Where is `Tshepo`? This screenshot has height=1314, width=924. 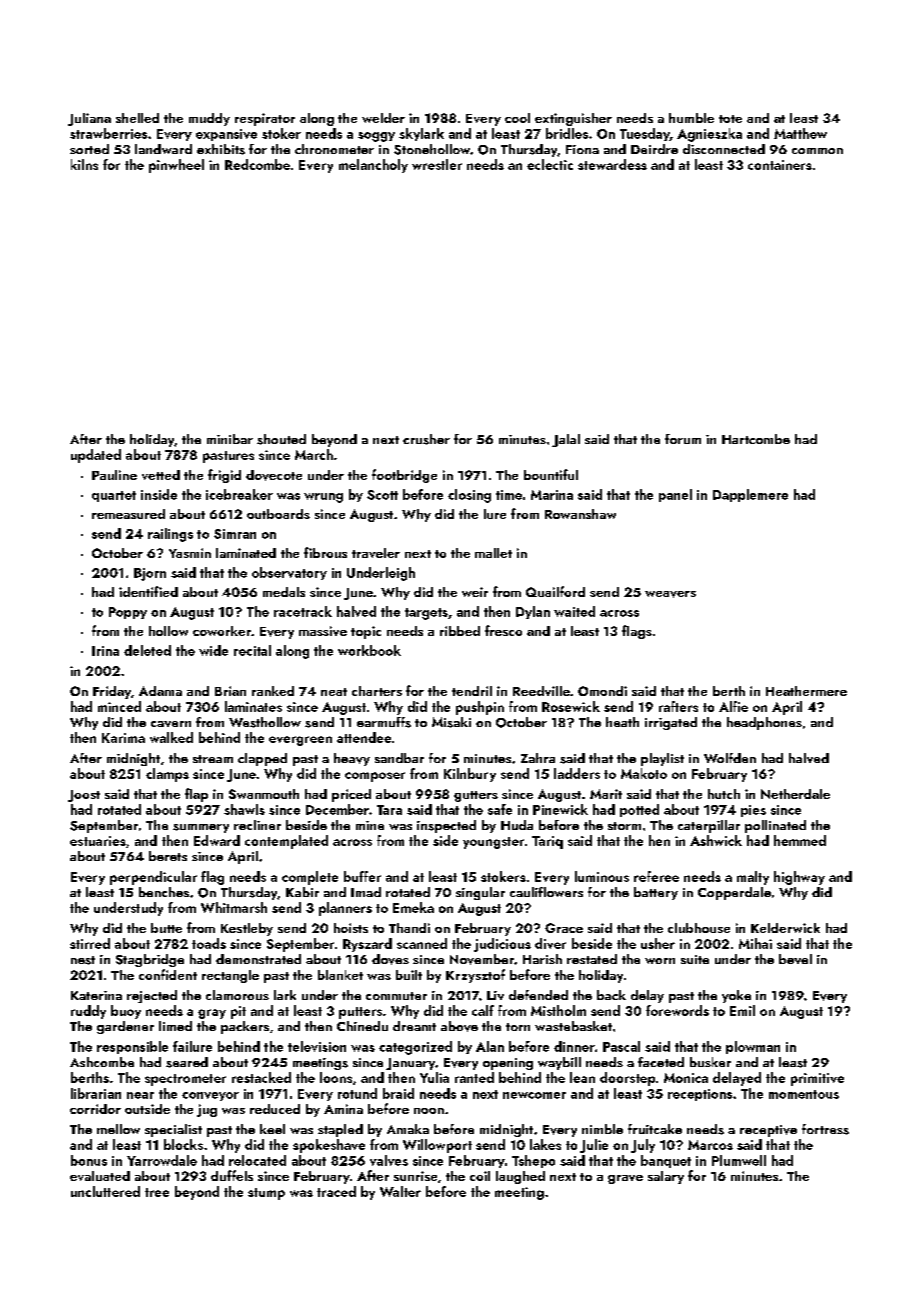 Tshepo is located at coordinates (533, 1161).
